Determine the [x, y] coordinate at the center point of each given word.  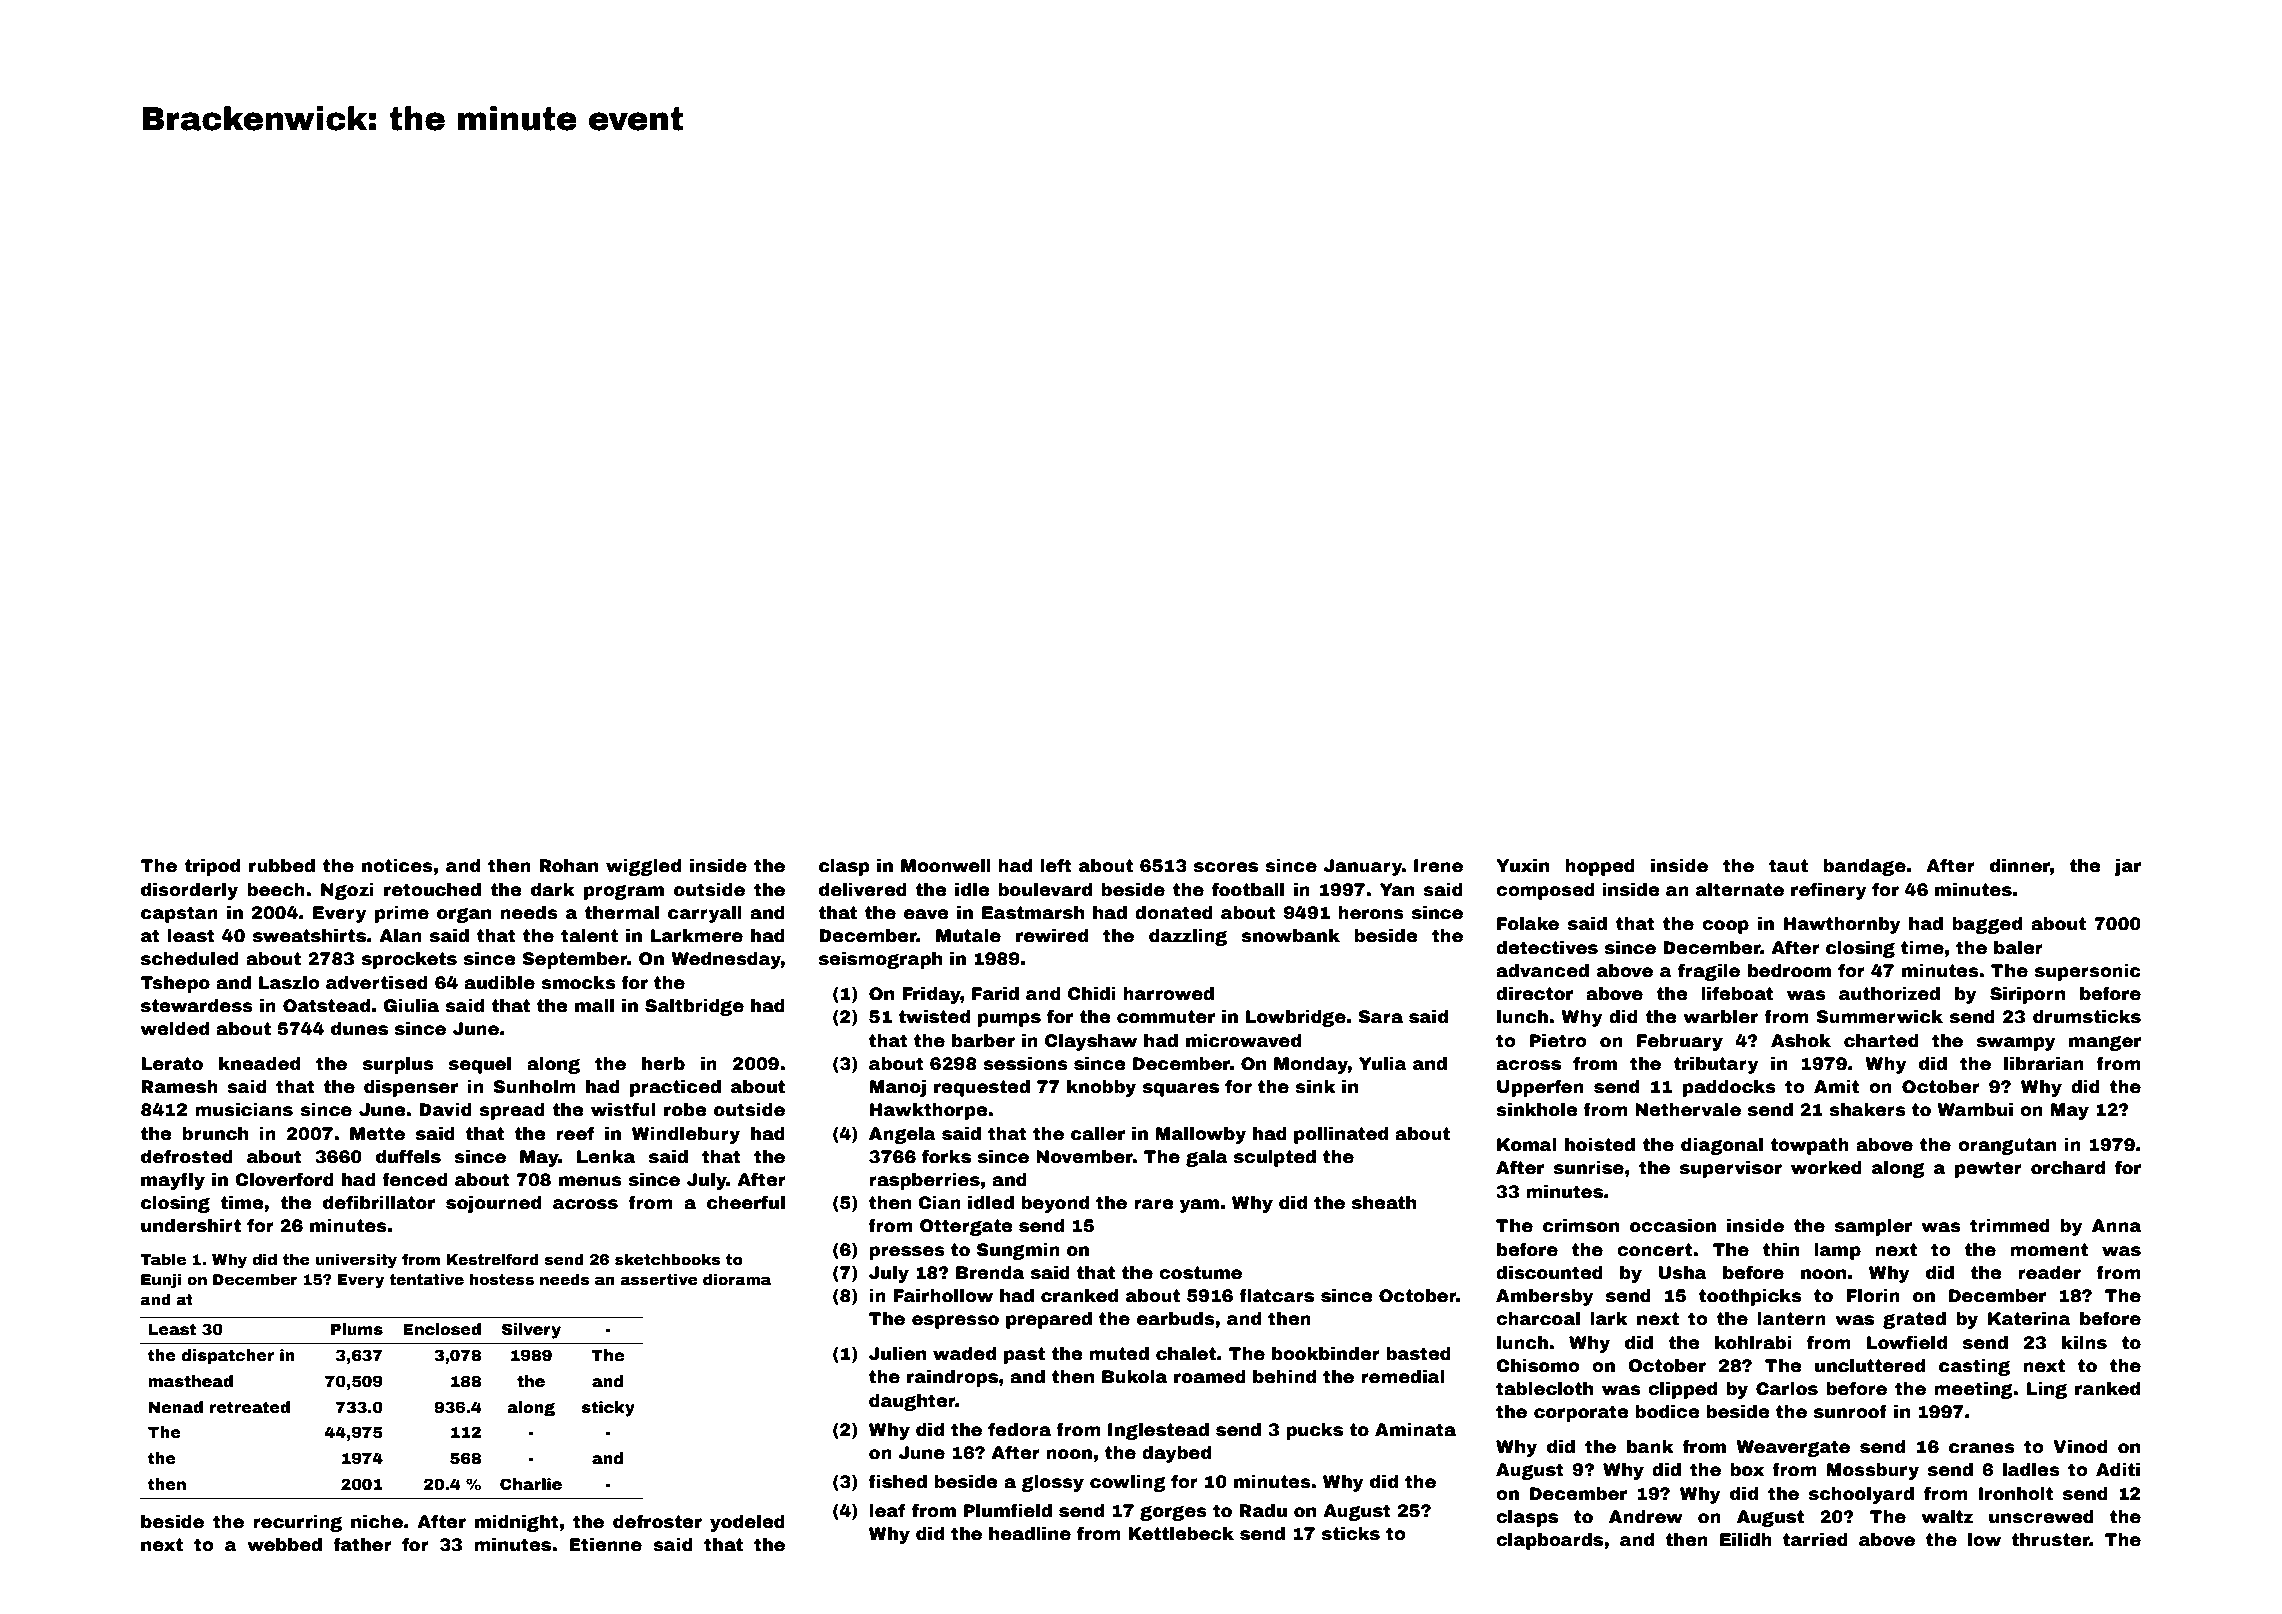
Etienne [605, 1545]
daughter [912, 1402]
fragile [1709, 972]
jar [2127, 867]
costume [1200, 1273]
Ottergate [966, 1227]
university [356, 1261]
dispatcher [228, 1357]
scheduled [190, 959]
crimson [1581, 1226]
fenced [415, 1179]
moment [2049, 1250]
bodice [1667, 1412]
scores [1226, 867]
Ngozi [347, 891]
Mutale [968, 936]
